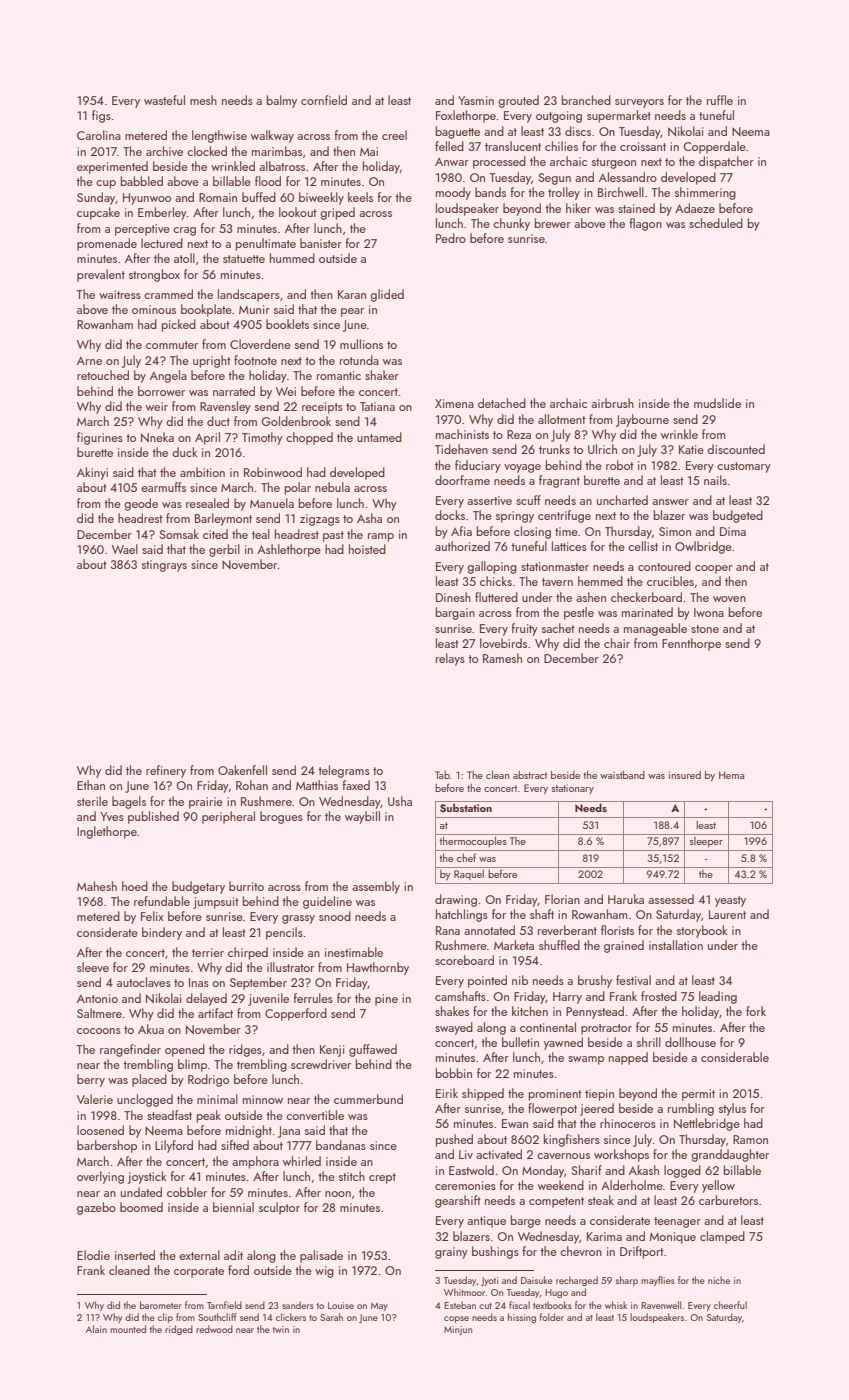  Describe the element at coordinates (639, 103) in the page. I see `surveyors` at that location.
